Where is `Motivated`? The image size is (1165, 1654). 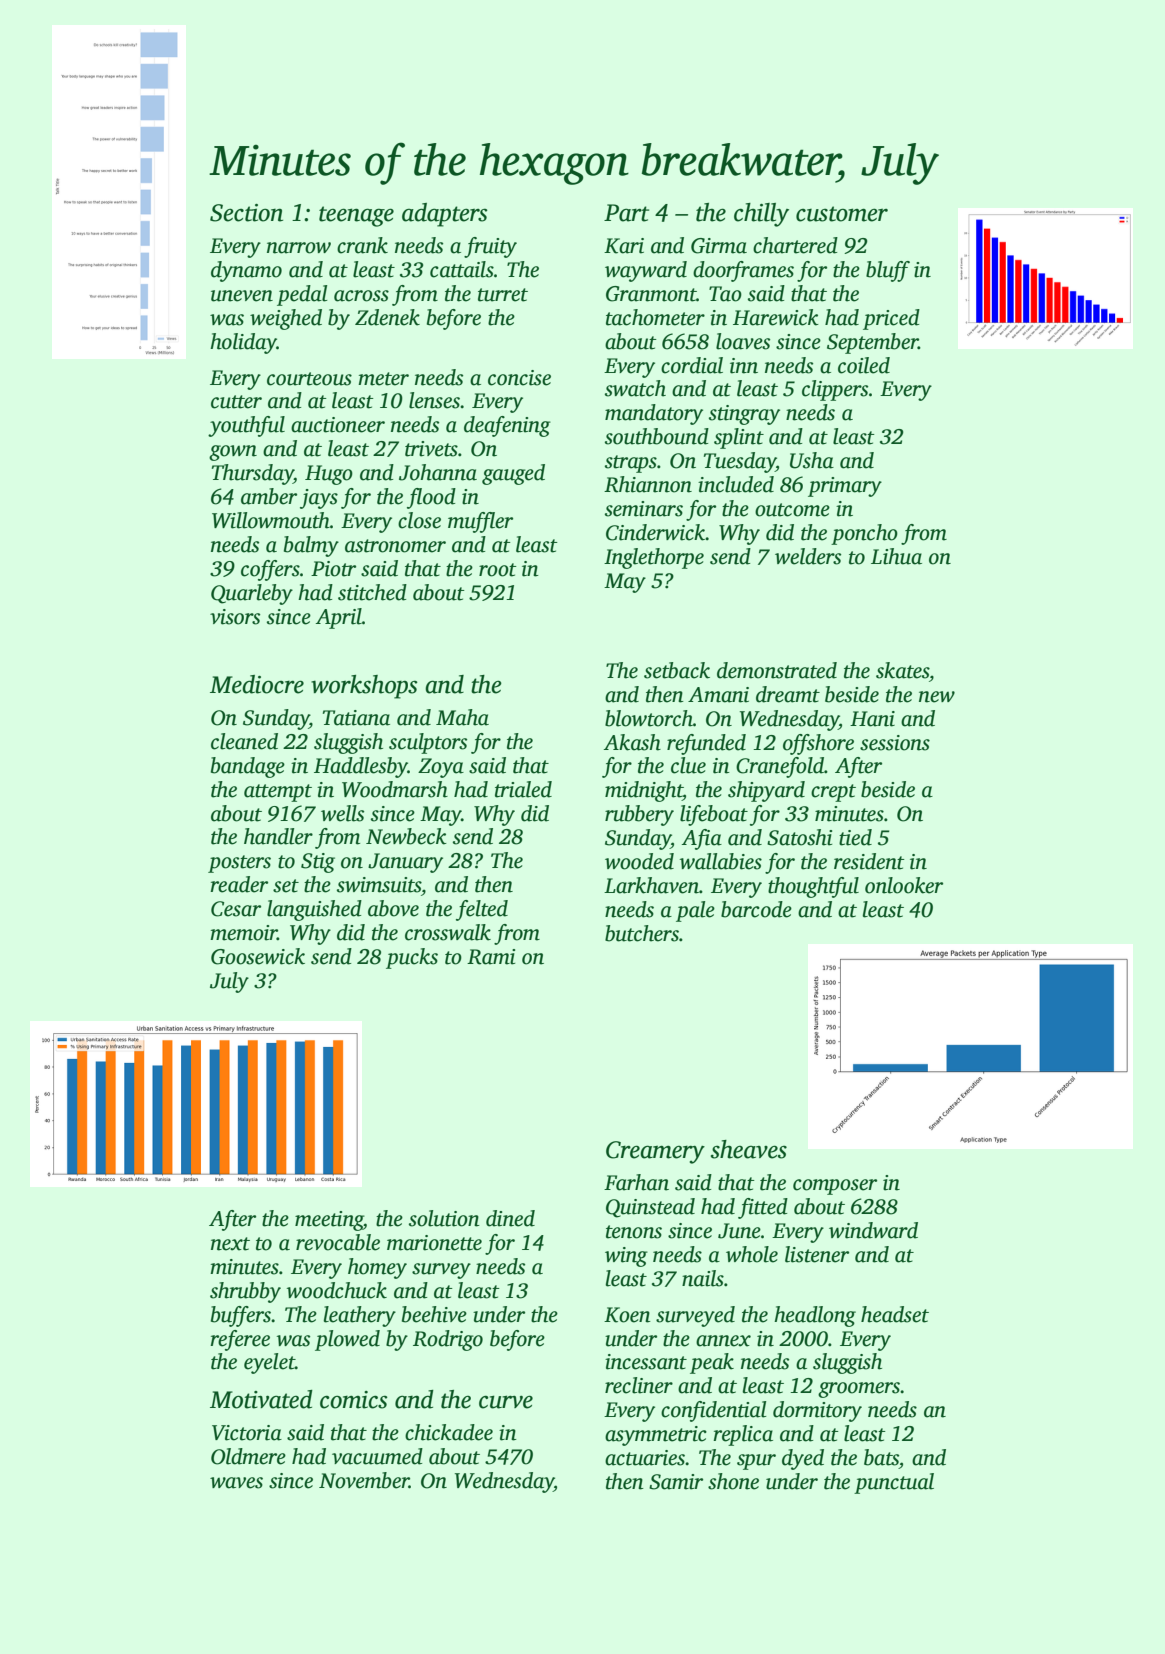
Motivated is located at coordinates (261, 1399).
